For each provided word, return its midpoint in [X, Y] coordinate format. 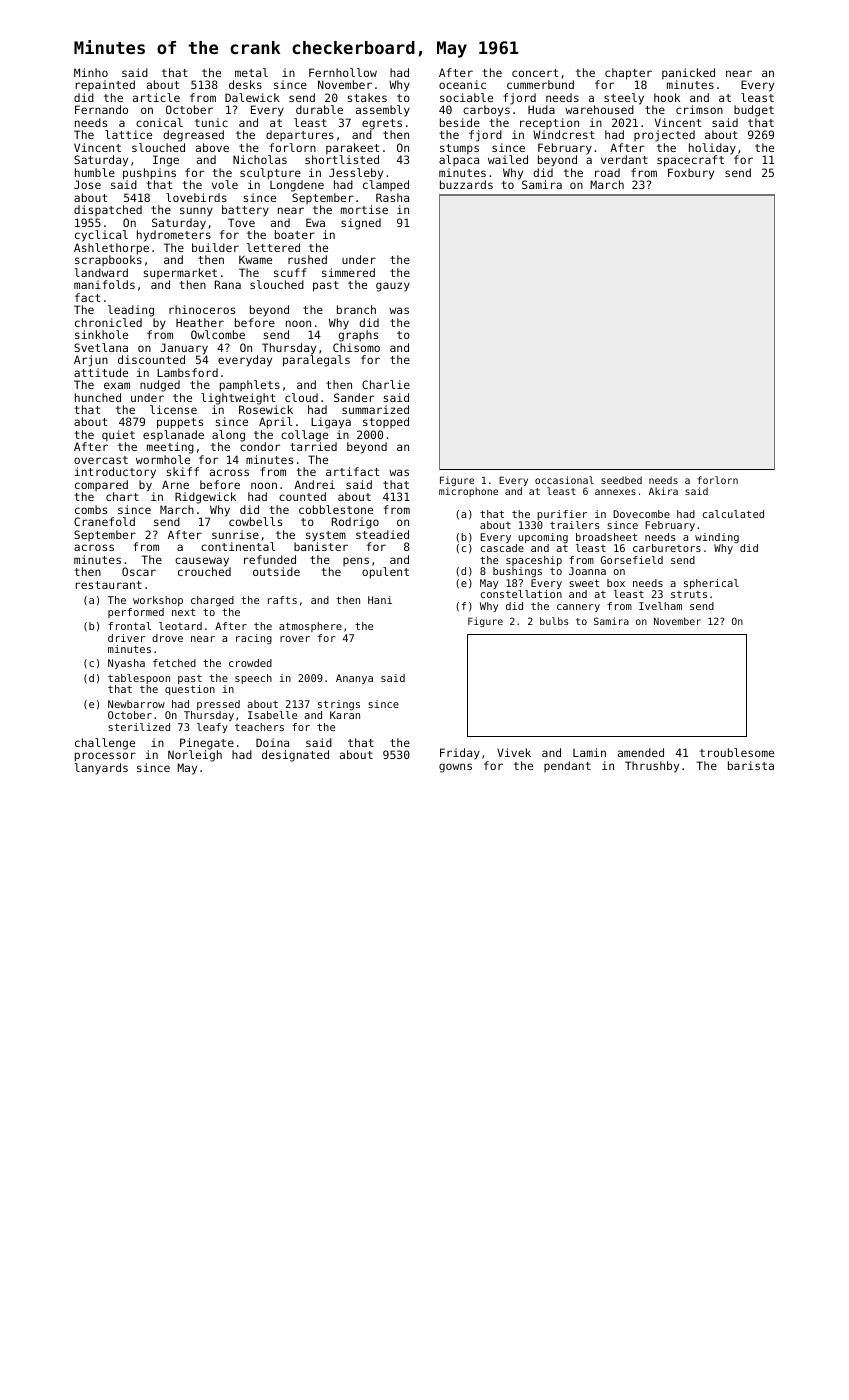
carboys [486, 111]
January [184, 349]
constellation [521, 594]
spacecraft [690, 161]
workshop [158, 601]
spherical [711, 584]
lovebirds [196, 197]
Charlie [386, 384]
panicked [688, 74]
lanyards [101, 769]
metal [251, 72]
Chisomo [356, 347]
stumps [459, 149]
